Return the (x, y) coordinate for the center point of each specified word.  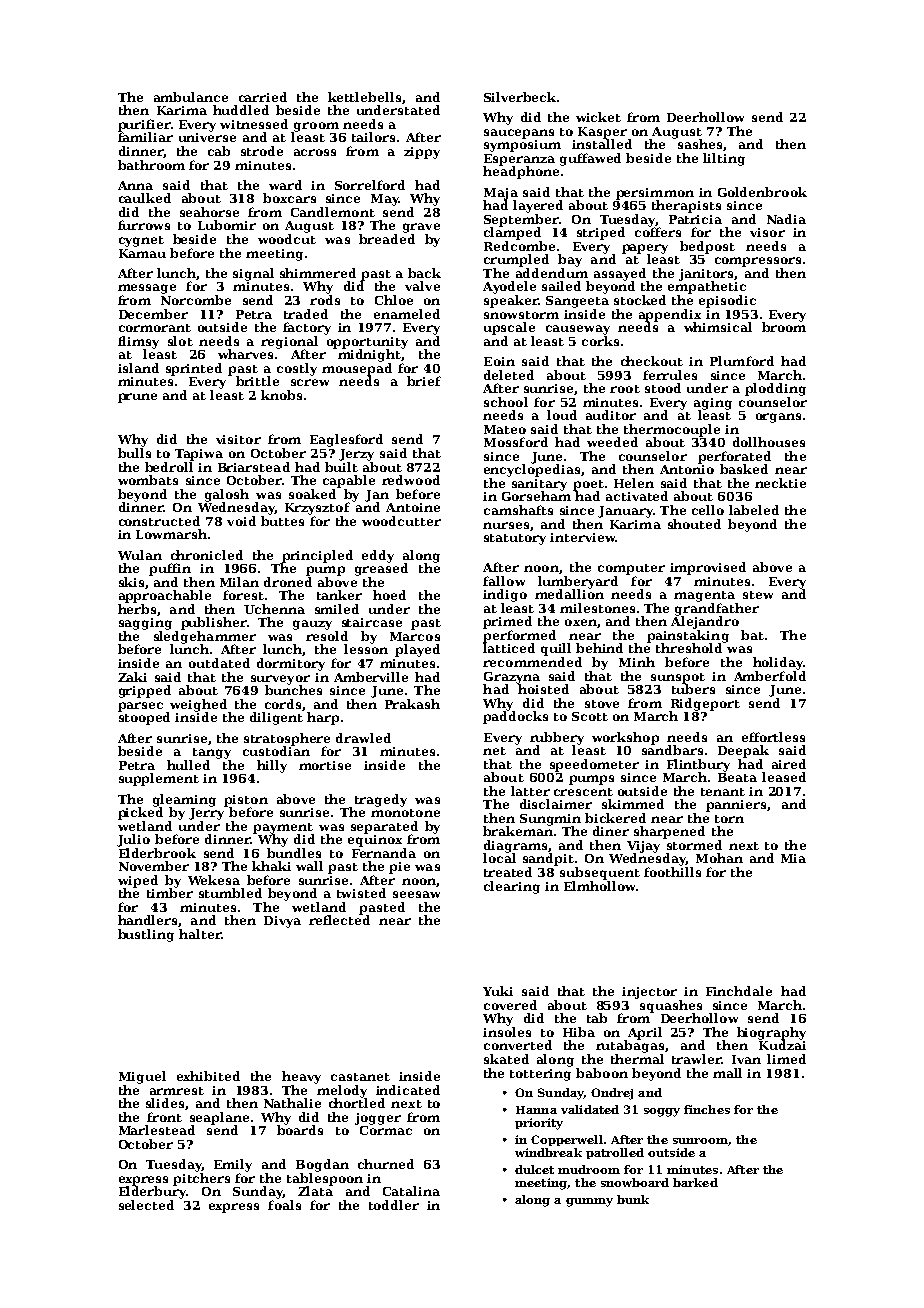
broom (784, 327)
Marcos (415, 636)
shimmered (318, 273)
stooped (144, 718)
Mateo (505, 429)
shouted (694, 524)
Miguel (142, 1077)
